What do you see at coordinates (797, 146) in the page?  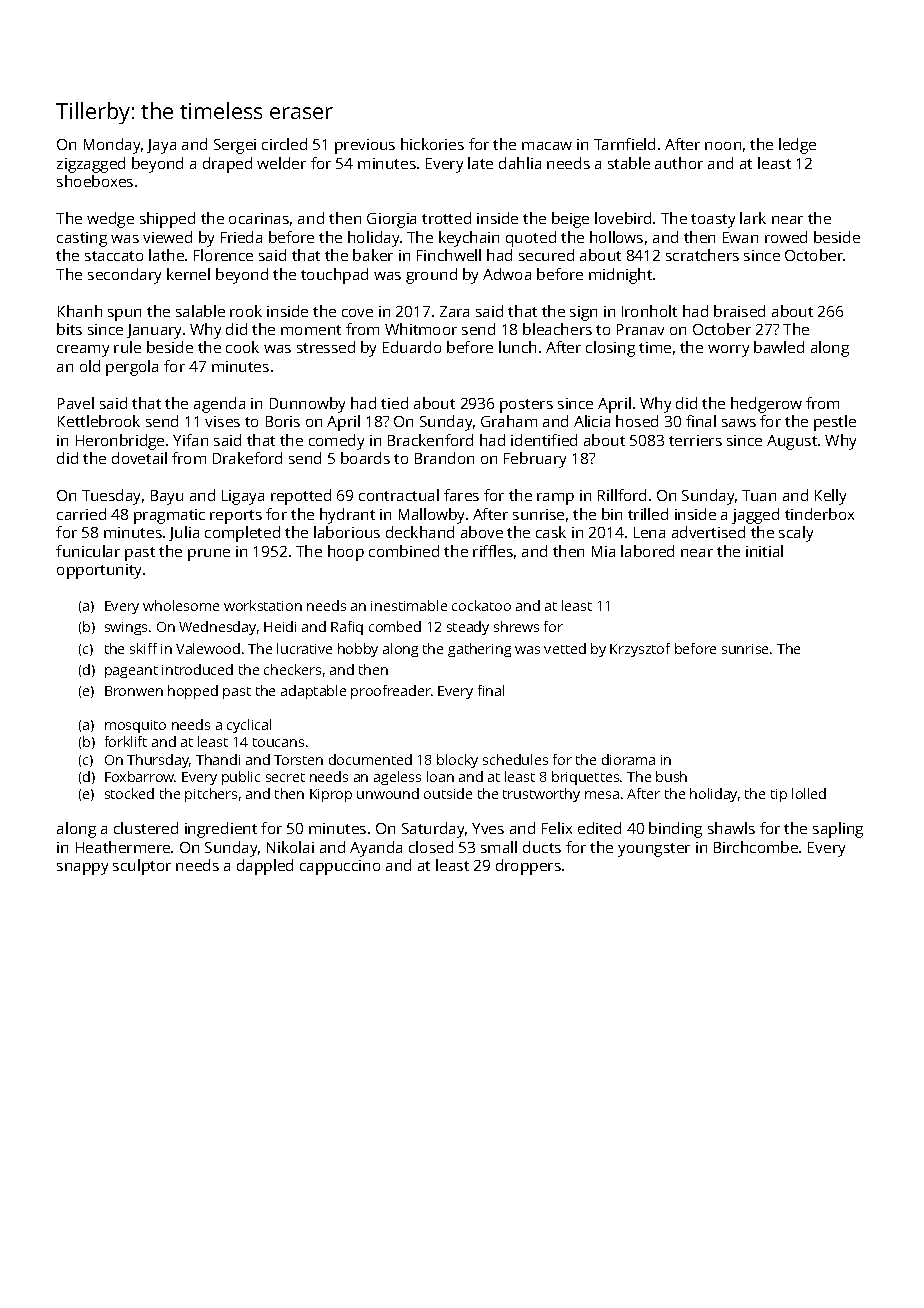 I see `ledge` at bounding box center [797, 146].
